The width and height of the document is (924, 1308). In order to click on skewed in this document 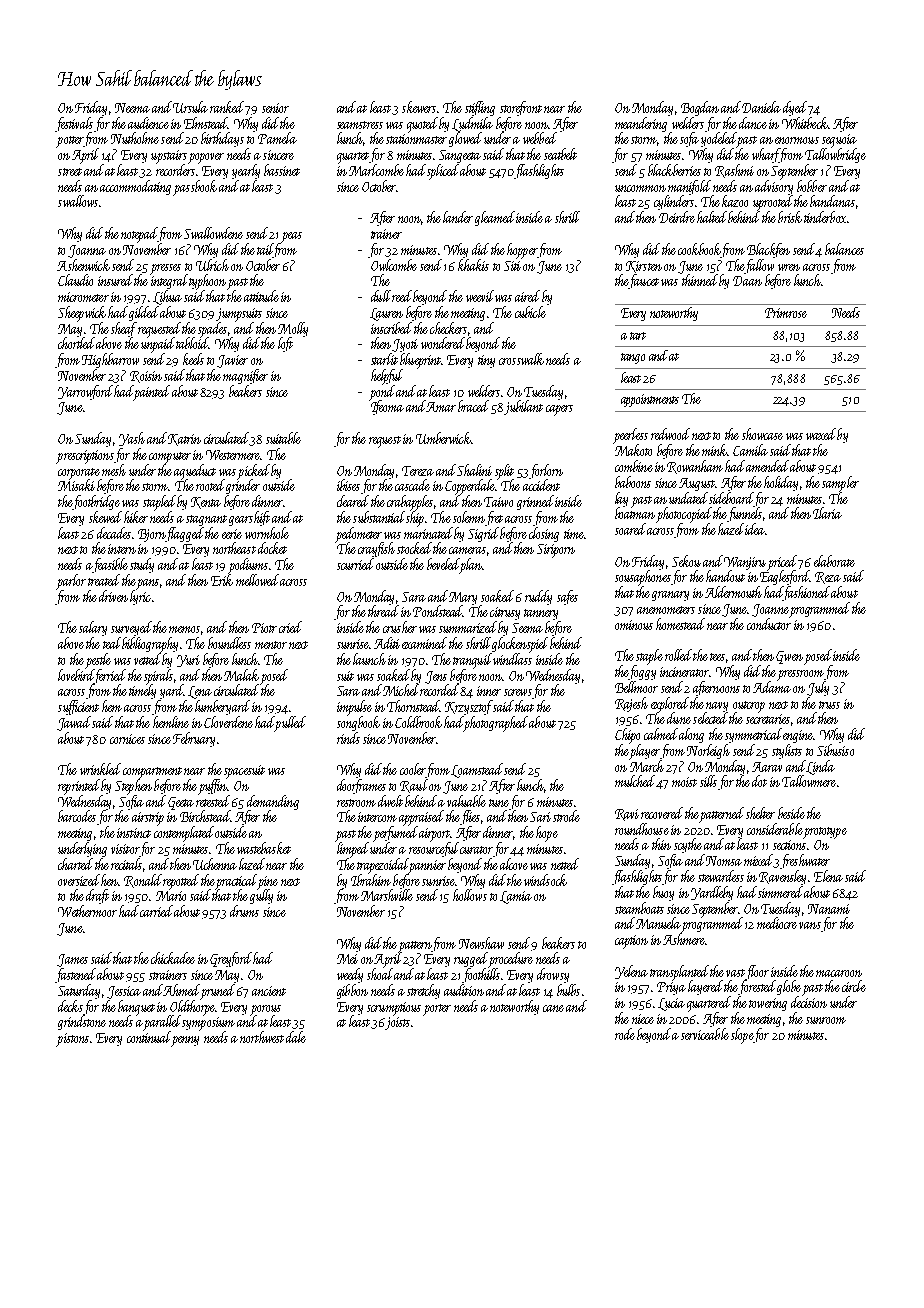, I will do `click(105, 517)`.
